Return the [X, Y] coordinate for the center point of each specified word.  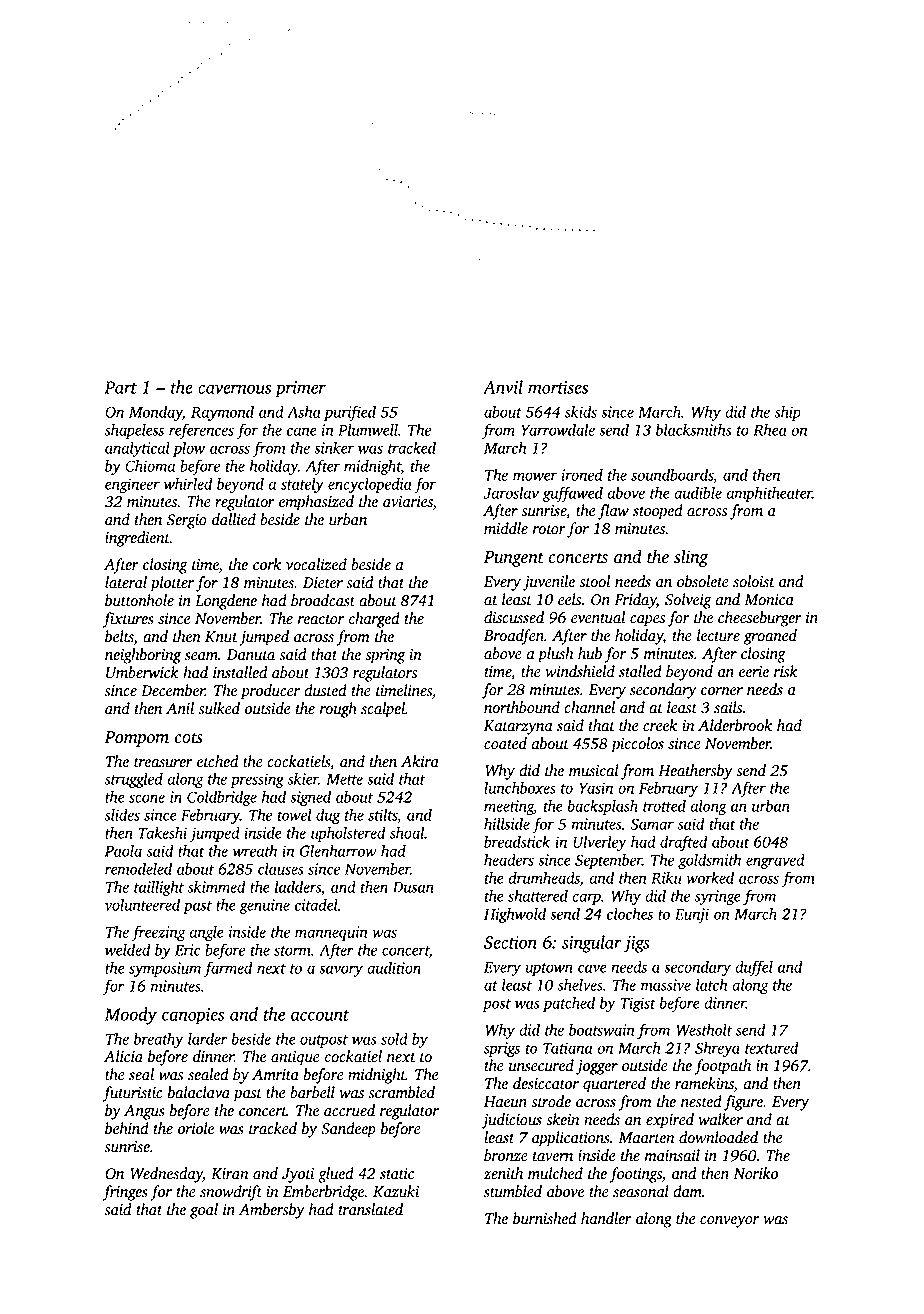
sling [691, 558]
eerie [754, 672]
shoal [407, 833]
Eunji [692, 915]
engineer [132, 485]
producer [270, 692]
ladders [298, 887]
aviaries [408, 503]
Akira [420, 761]
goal [204, 1211]
